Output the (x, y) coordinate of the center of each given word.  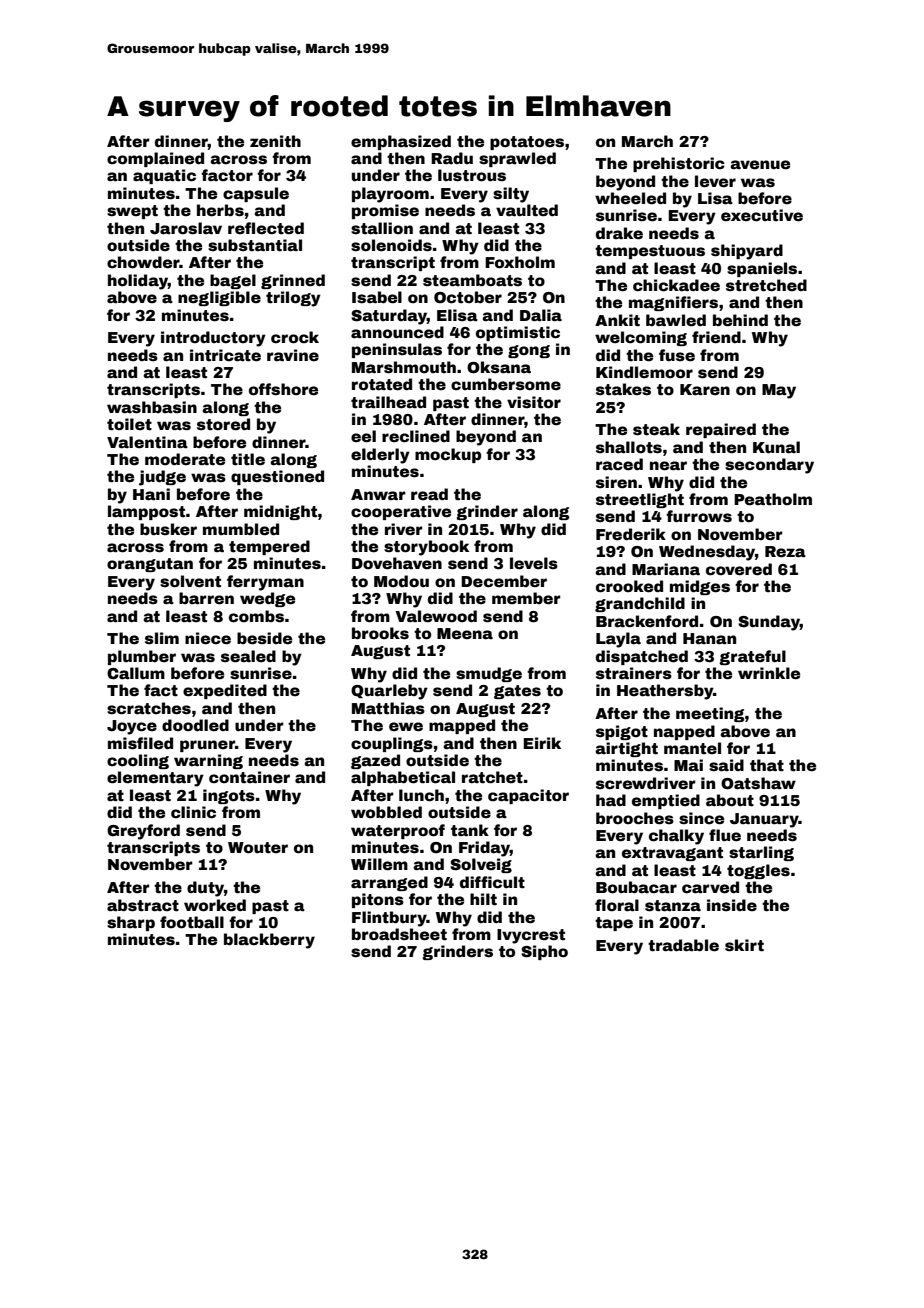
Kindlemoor (644, 372)
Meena (465, 634)
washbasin (152, 407)
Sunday (769, 623)
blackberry (269, 941)
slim (162, 638)
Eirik (542, 743)
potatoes (527, 143)
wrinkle (769, 673)
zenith (275, 141)
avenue (760, 165)
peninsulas (397, 350)
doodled (195, 725)
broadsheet (399, 934)
